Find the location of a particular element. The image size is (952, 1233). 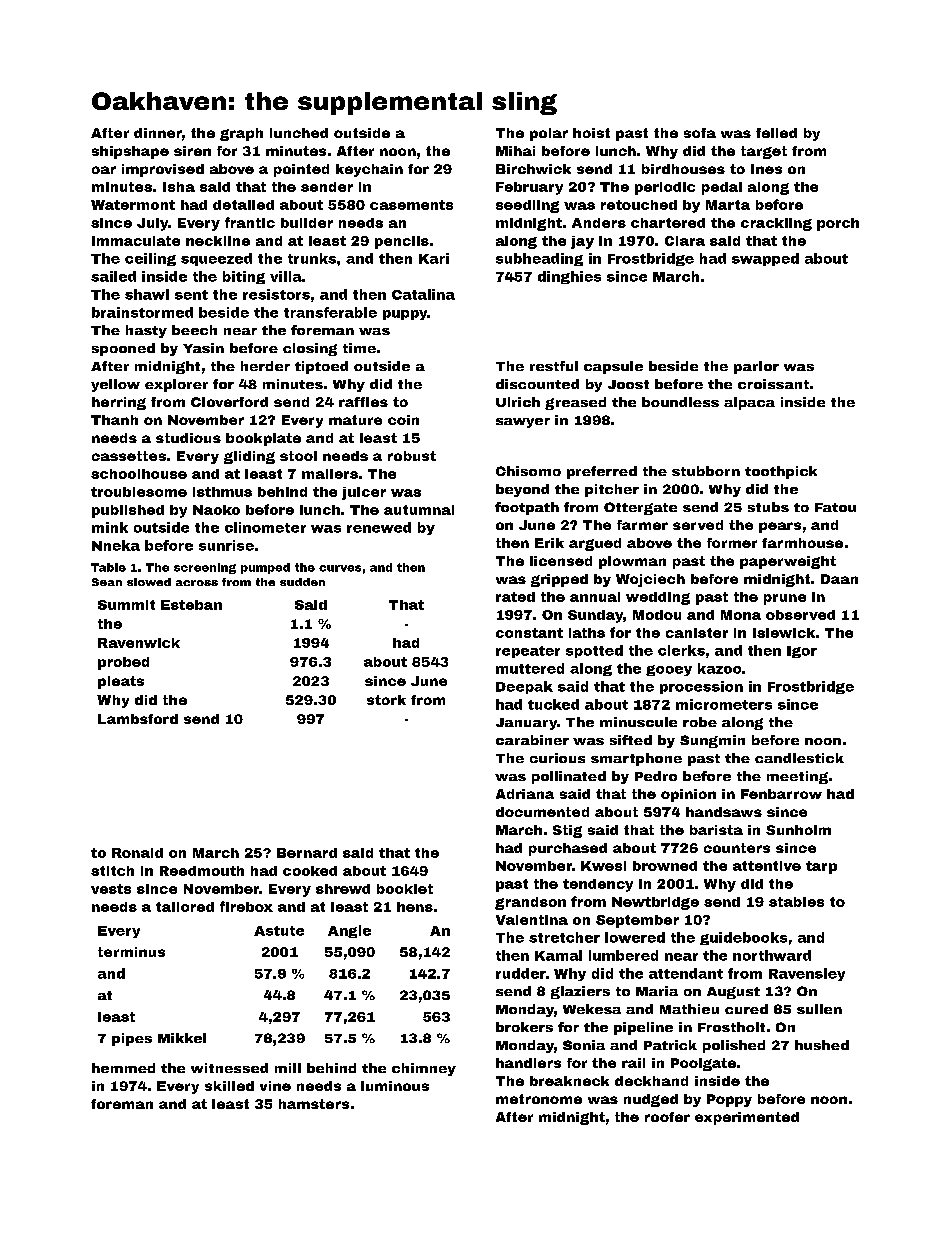

repeater is located at coordinates (528, 652).
